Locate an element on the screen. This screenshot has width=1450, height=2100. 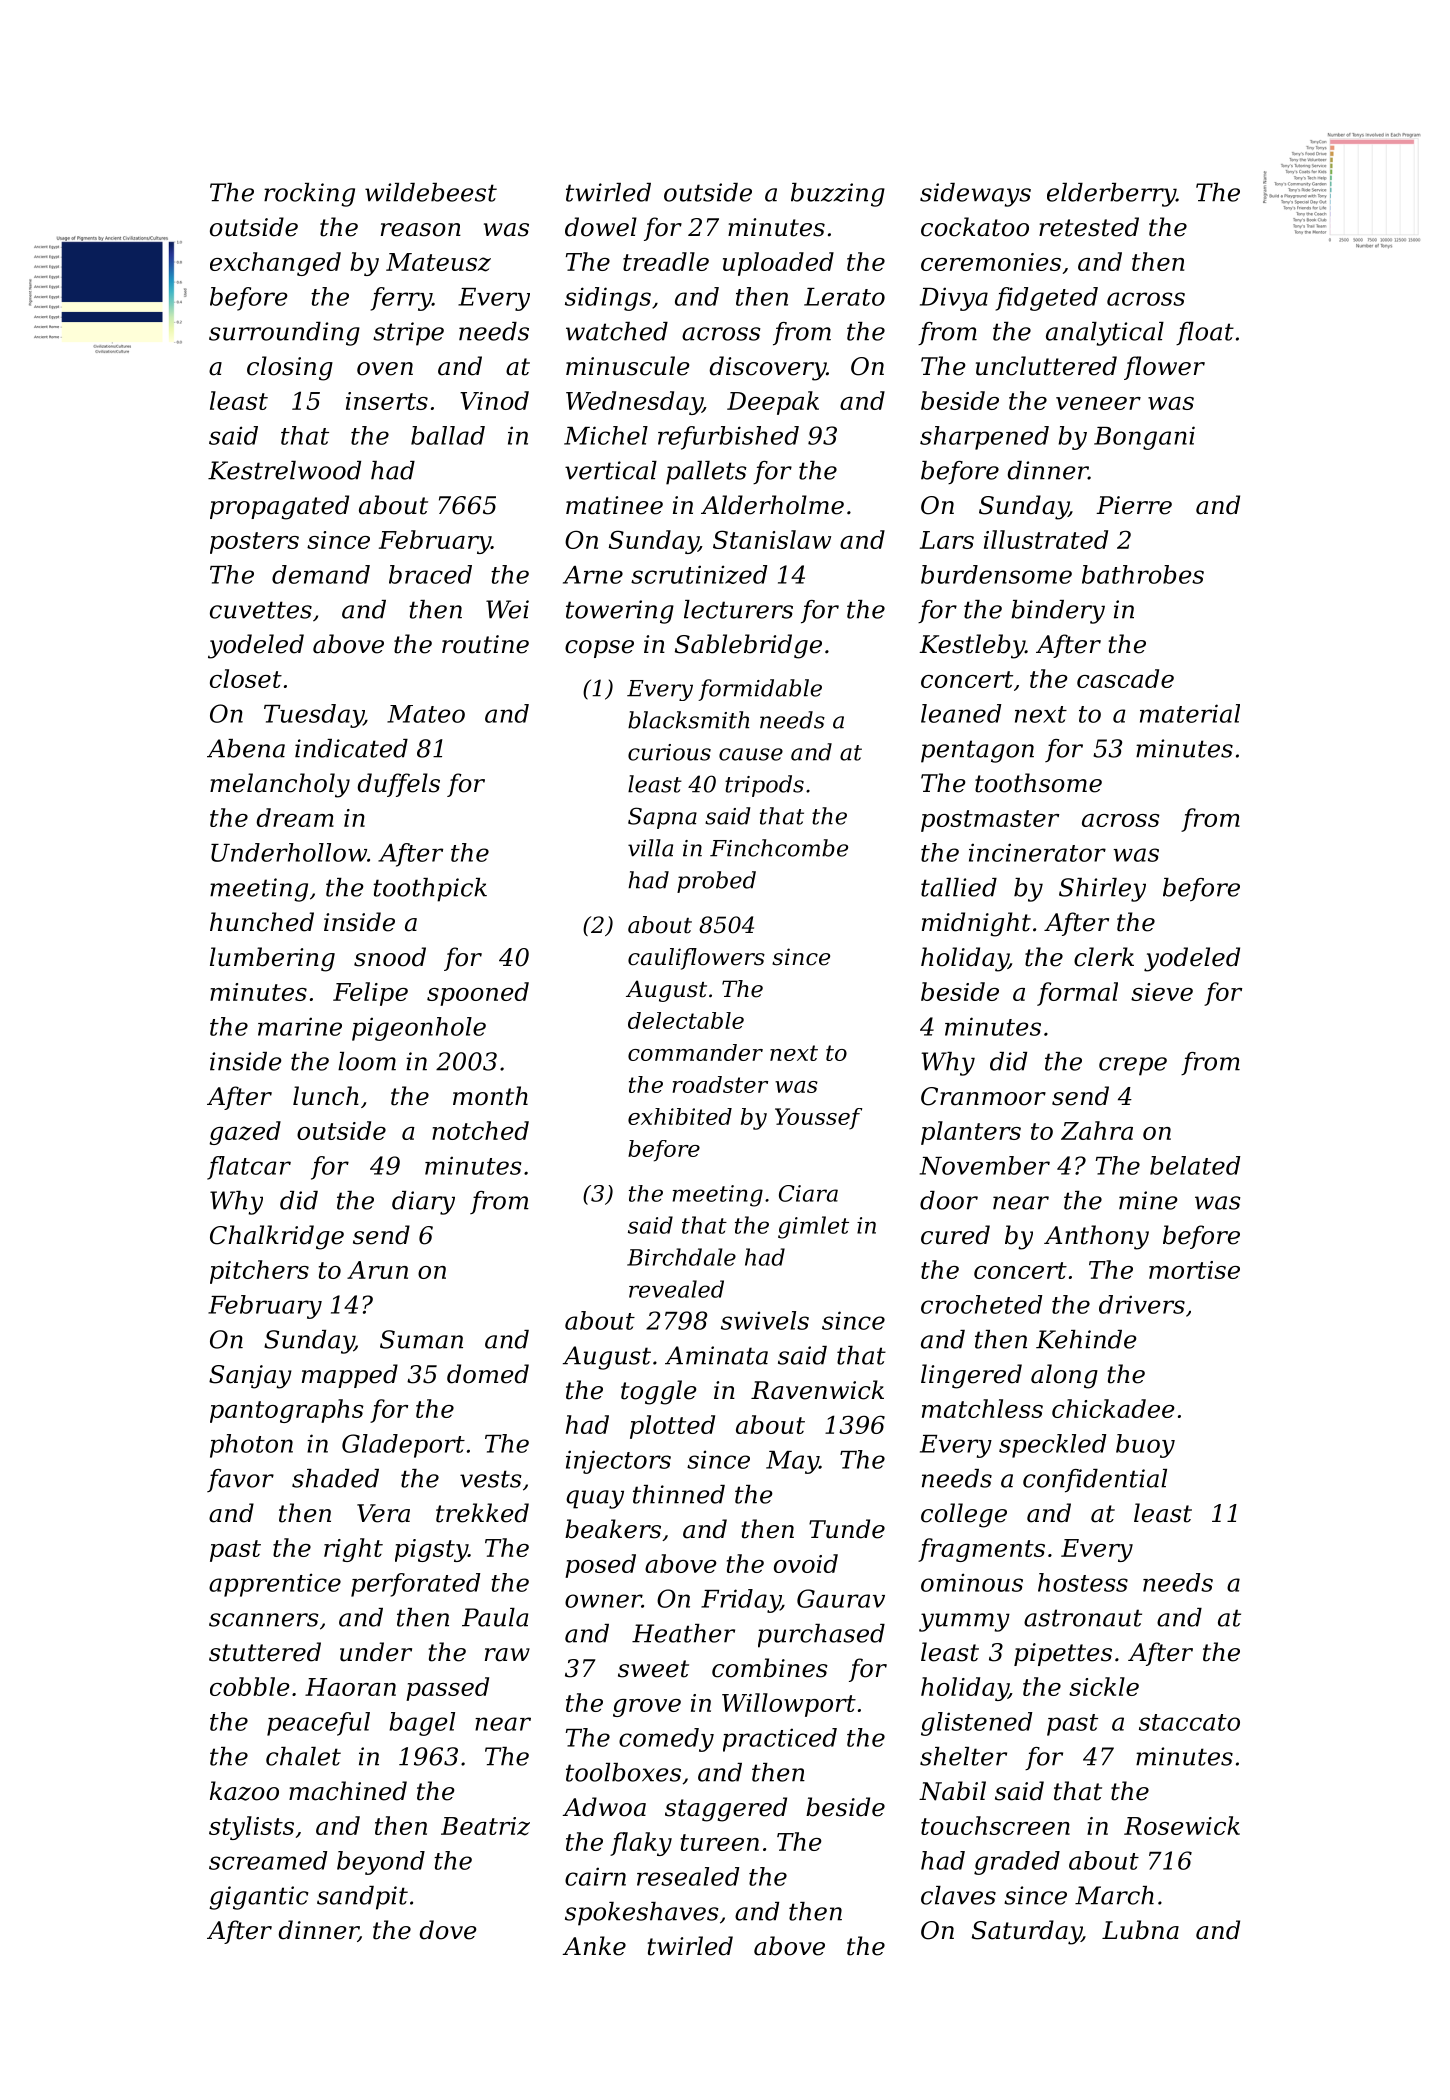
favor is located at coordinates (240, 1480).
